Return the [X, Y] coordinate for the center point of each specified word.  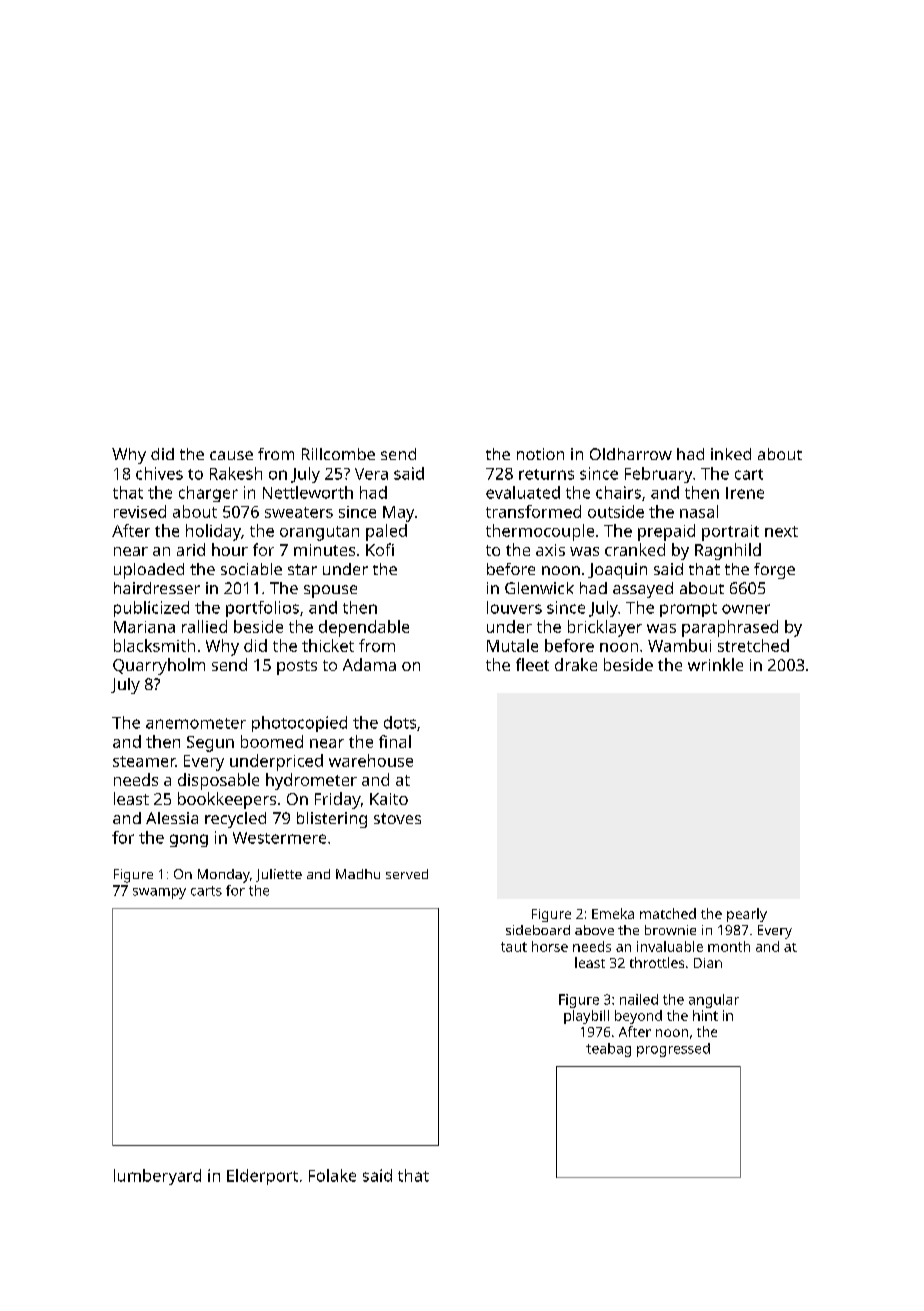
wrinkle [715, 664]
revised [140, 511]
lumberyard [157, 1177]
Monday [224, 876]
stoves [397, 818]
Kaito [389, 799]
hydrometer [311, 781]
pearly [747, 915]
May [398, 514]
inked [731, 454]
